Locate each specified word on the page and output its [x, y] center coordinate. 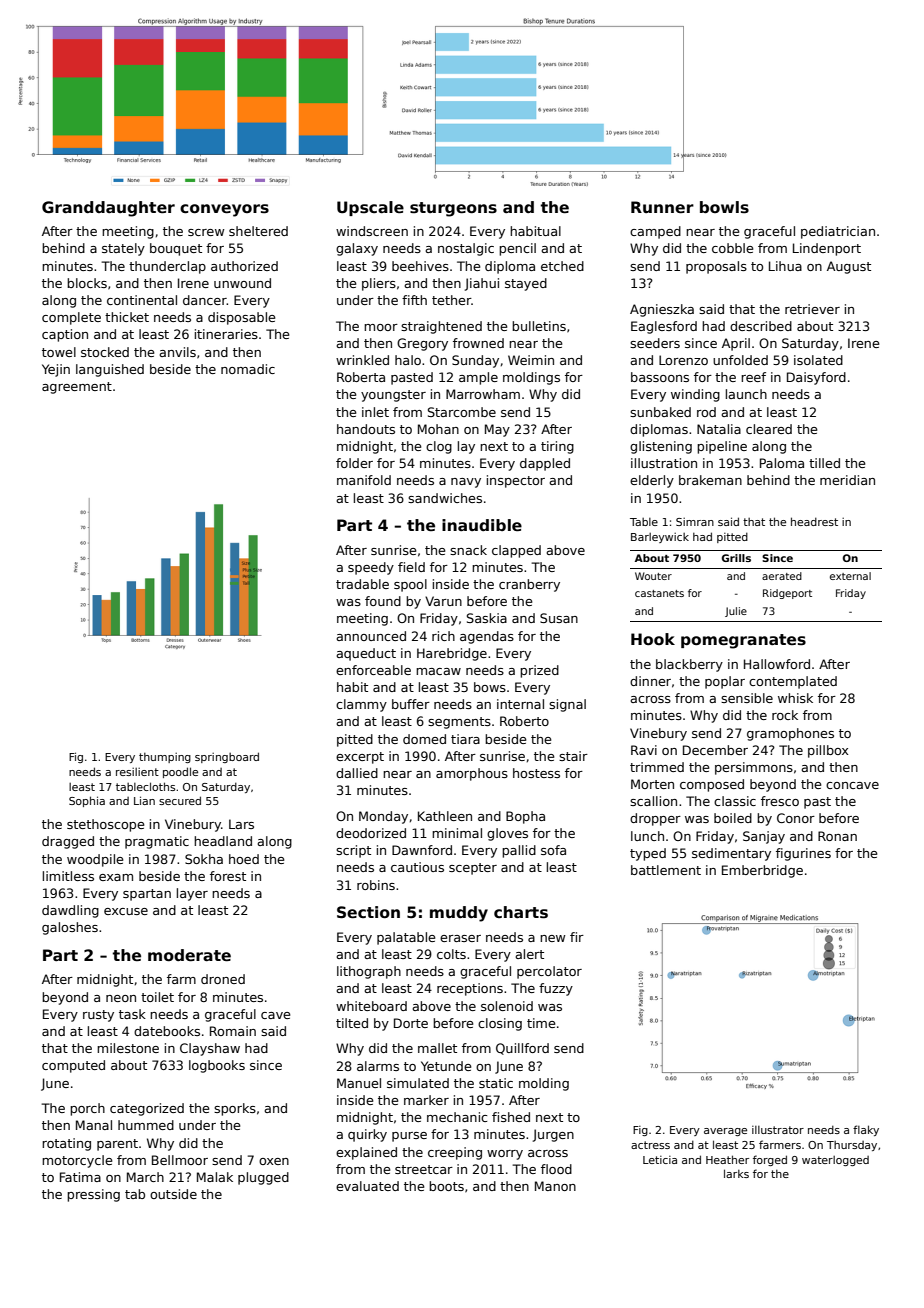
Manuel [359, 1083]
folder [354, 463]
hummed [146, 1125]
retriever [812, 309]
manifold [364, 480]
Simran [695, 522]
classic [735, 801]
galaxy [357, 249]
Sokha [204, 859]
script [353, 851]
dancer [205, 300]
